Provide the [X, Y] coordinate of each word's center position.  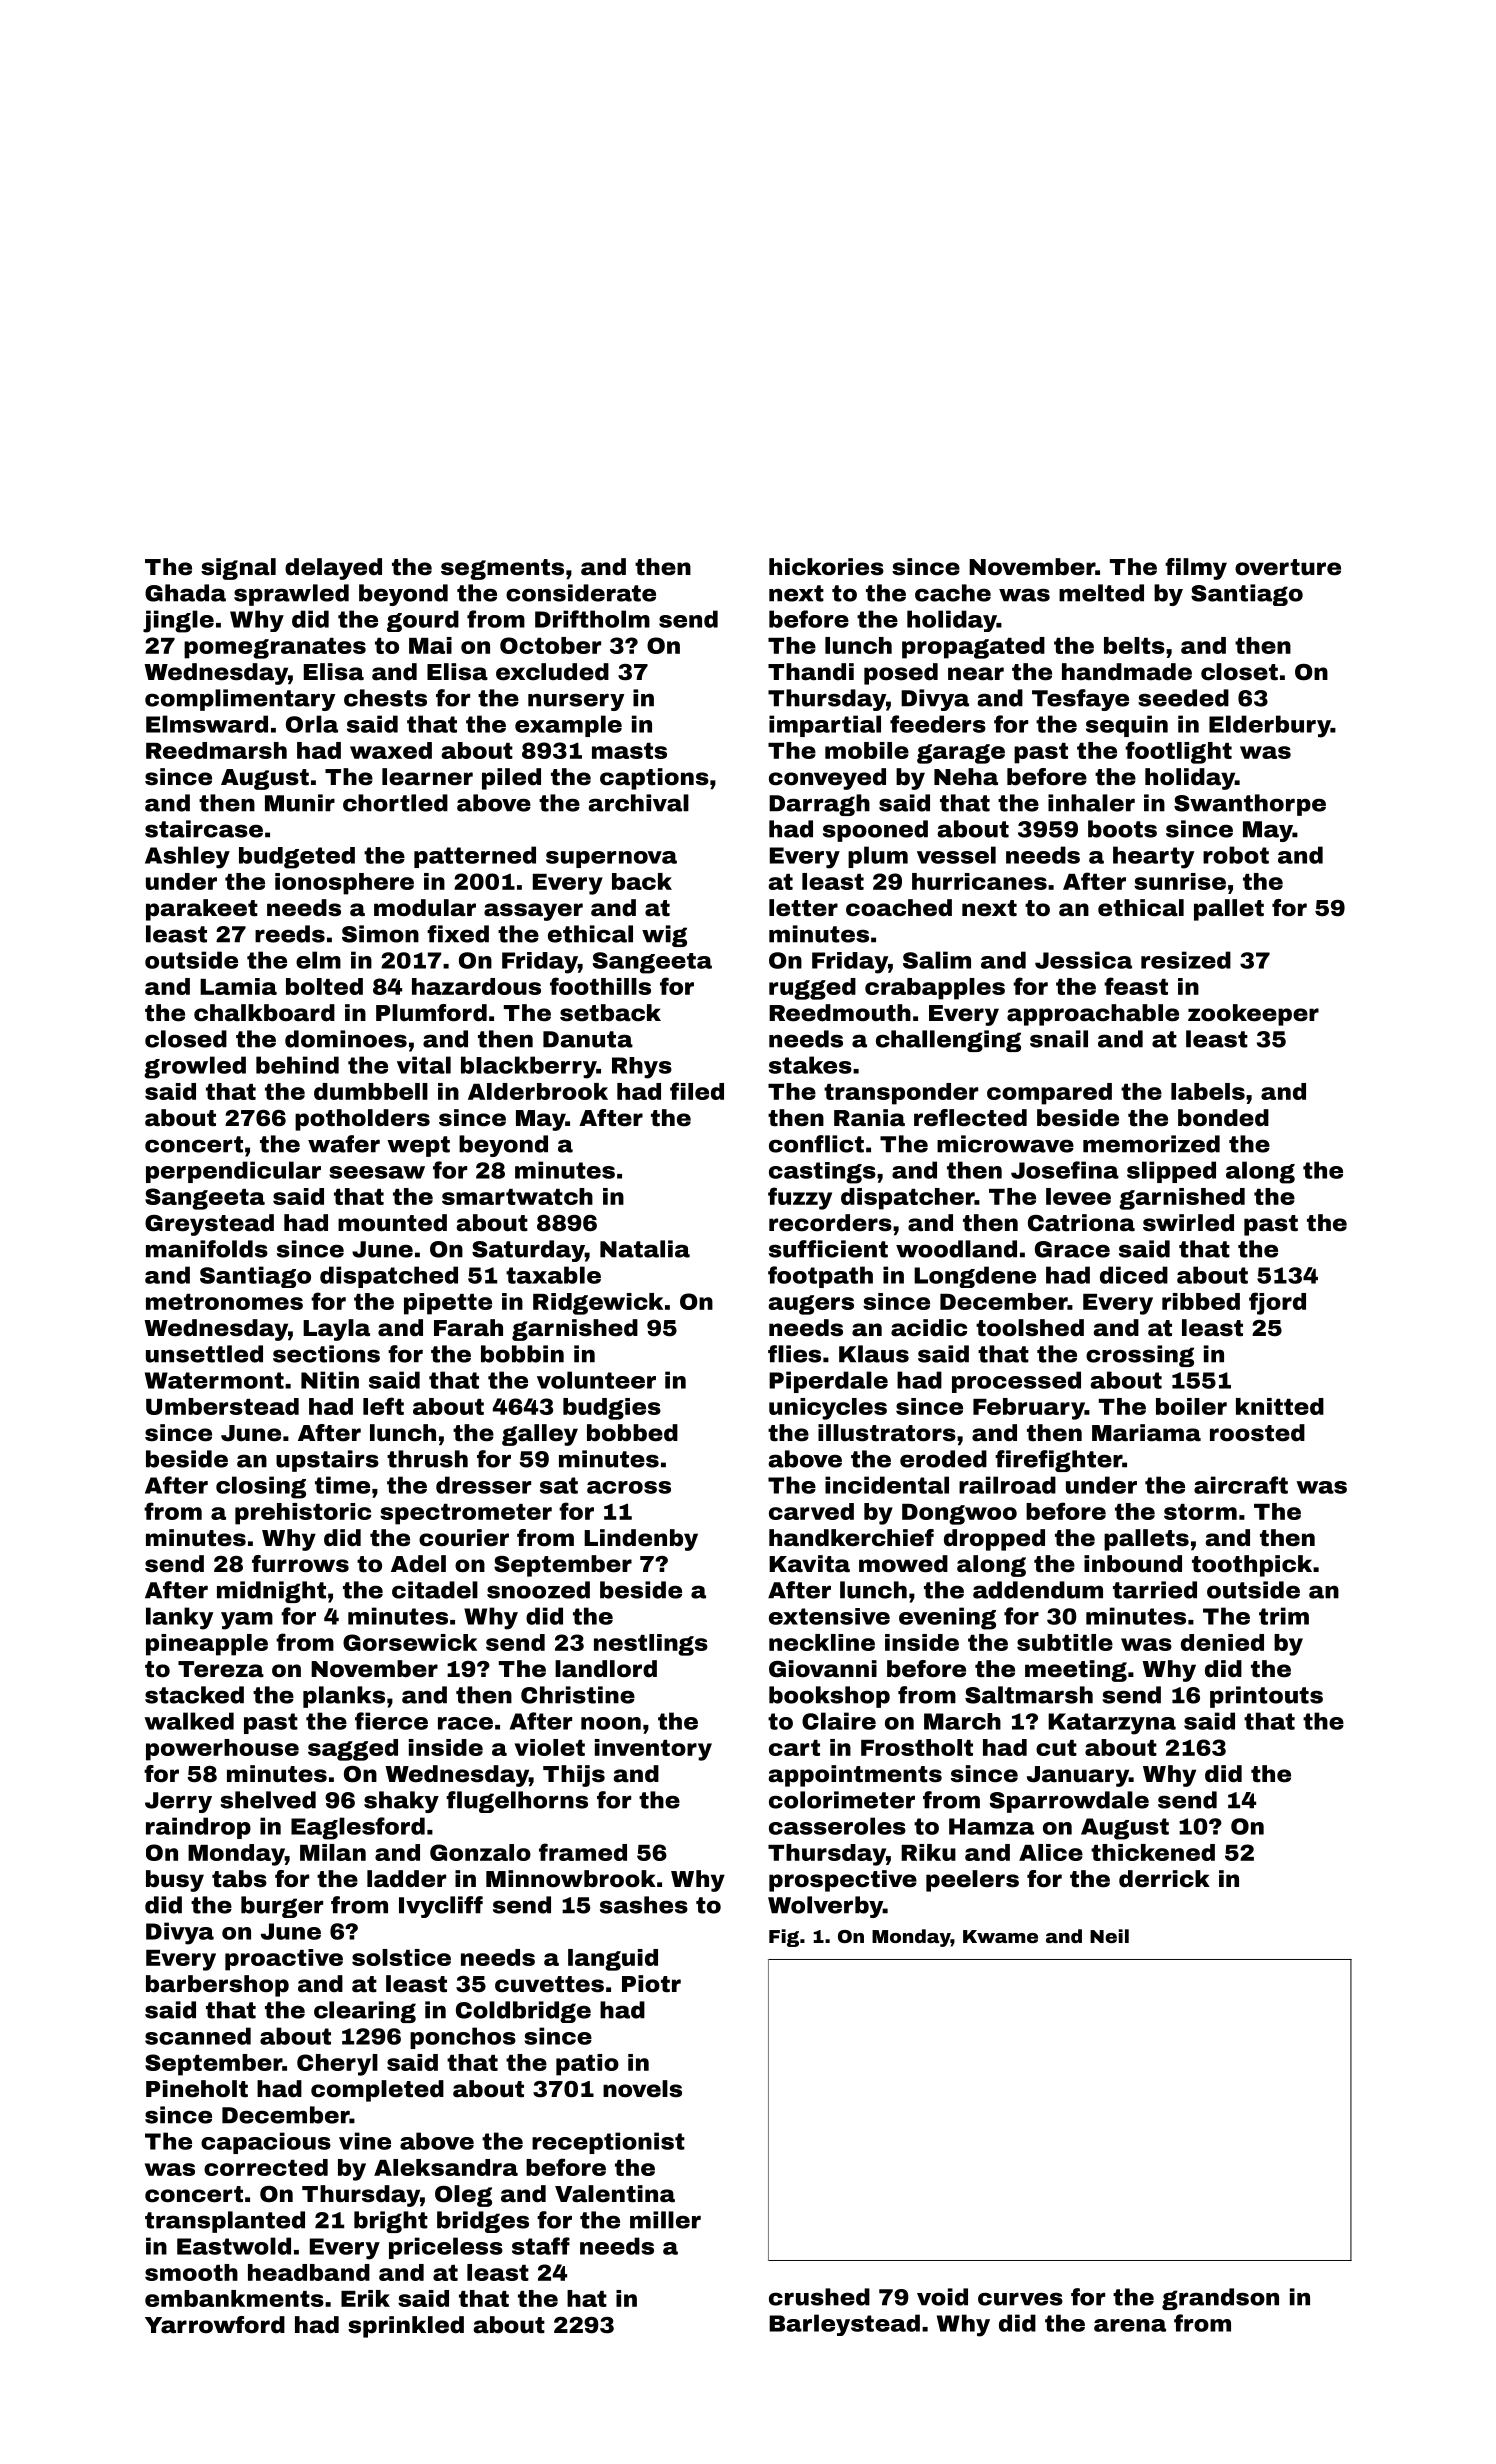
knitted [1280, 1406]
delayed [333, 569]
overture [1288, 567]
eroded [943, 1459]
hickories [826, 567]
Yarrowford [215, 2325]
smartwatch [517, 1196]
